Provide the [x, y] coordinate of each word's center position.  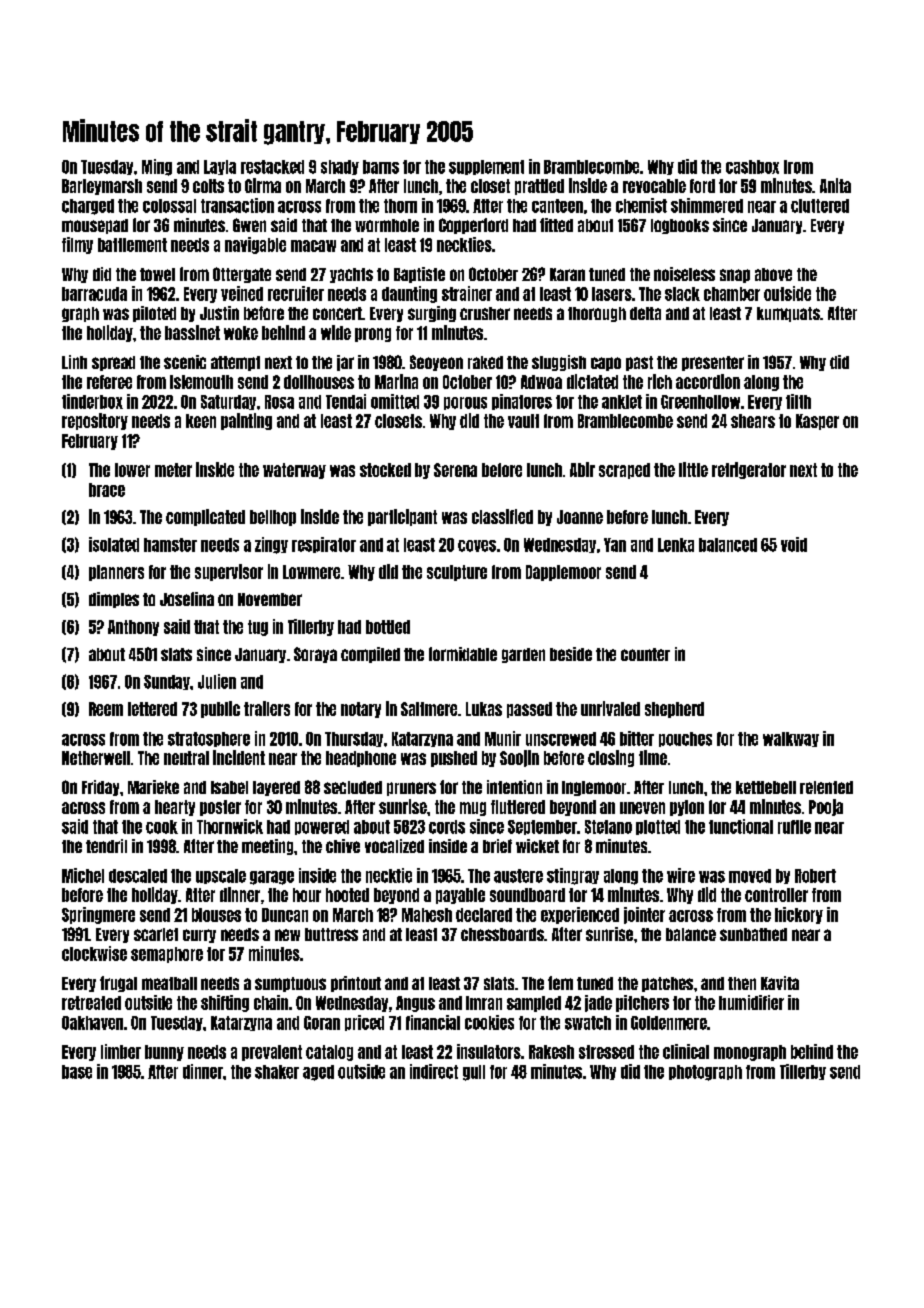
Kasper [817, 422]
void [794, 544]
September [542, 827]
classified [502, 516]
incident [239, 757]
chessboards [502, 934]
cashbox [752, 167]
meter [173, 470]
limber [121, 1051]
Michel [83, 875]
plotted [658, 827]
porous [465, 403]
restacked [272, 167]
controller [776, 895]
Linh [74, 362]
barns [381, 167]
